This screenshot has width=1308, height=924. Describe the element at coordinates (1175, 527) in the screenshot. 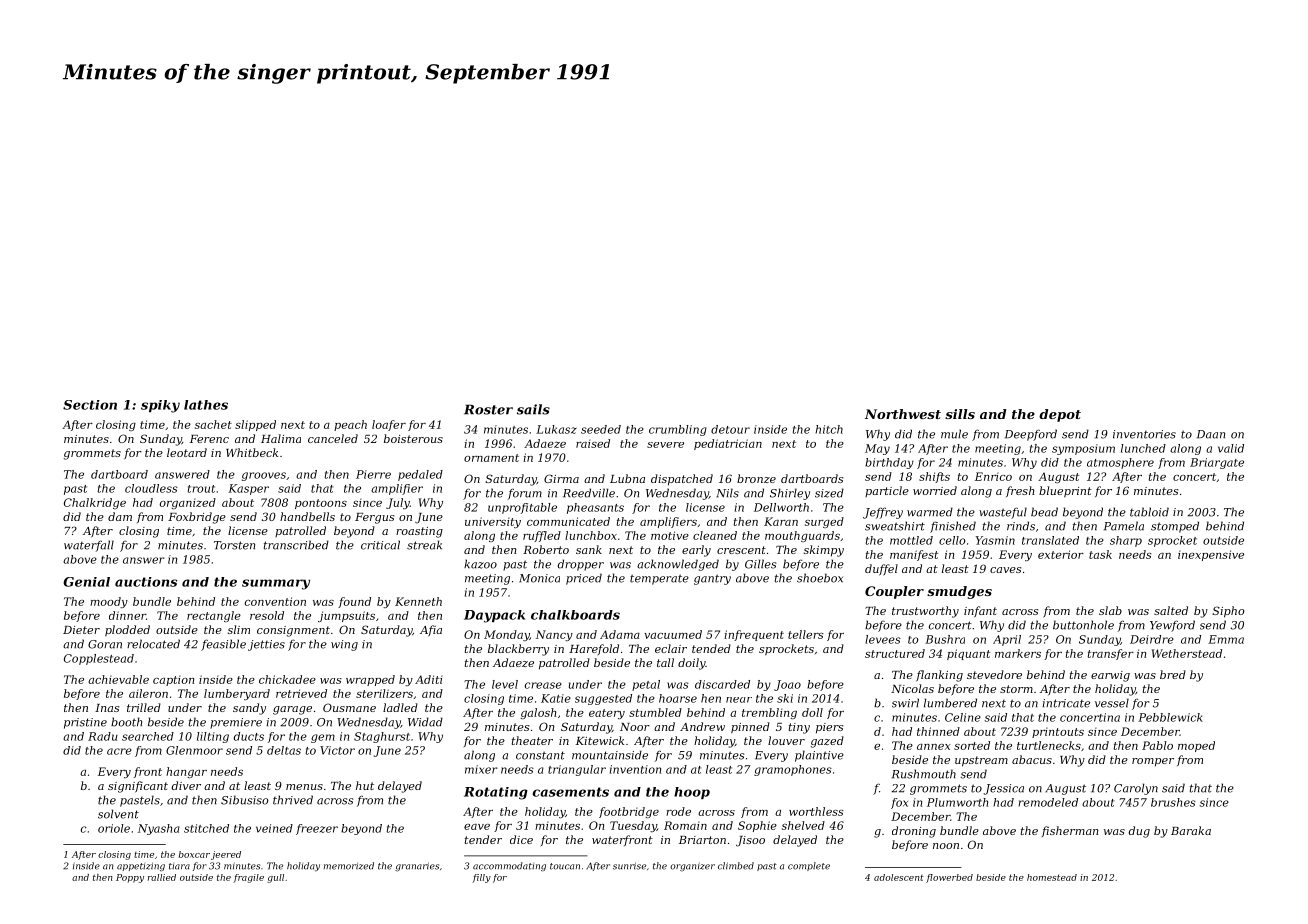

I see `stomped` at that location.
